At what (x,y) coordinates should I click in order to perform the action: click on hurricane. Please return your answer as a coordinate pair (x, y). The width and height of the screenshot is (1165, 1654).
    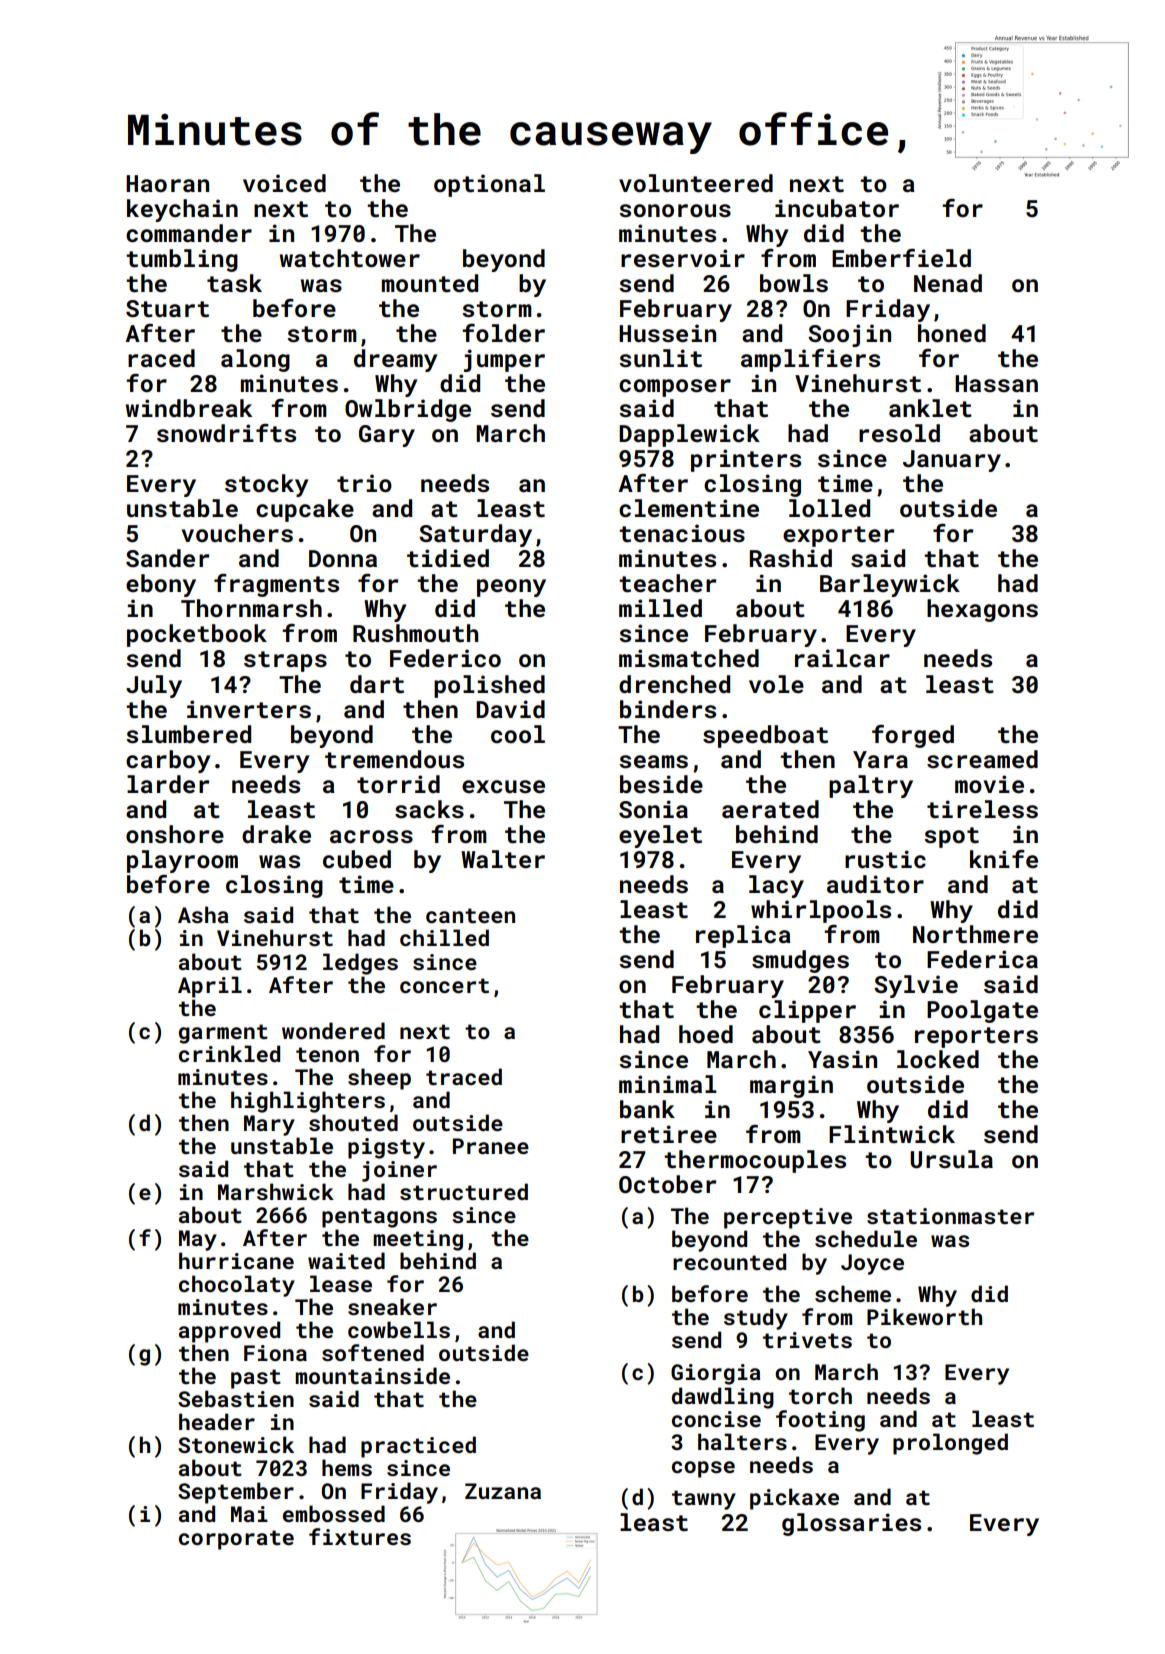
    Looking at the image, I should click on (236, 1260).
